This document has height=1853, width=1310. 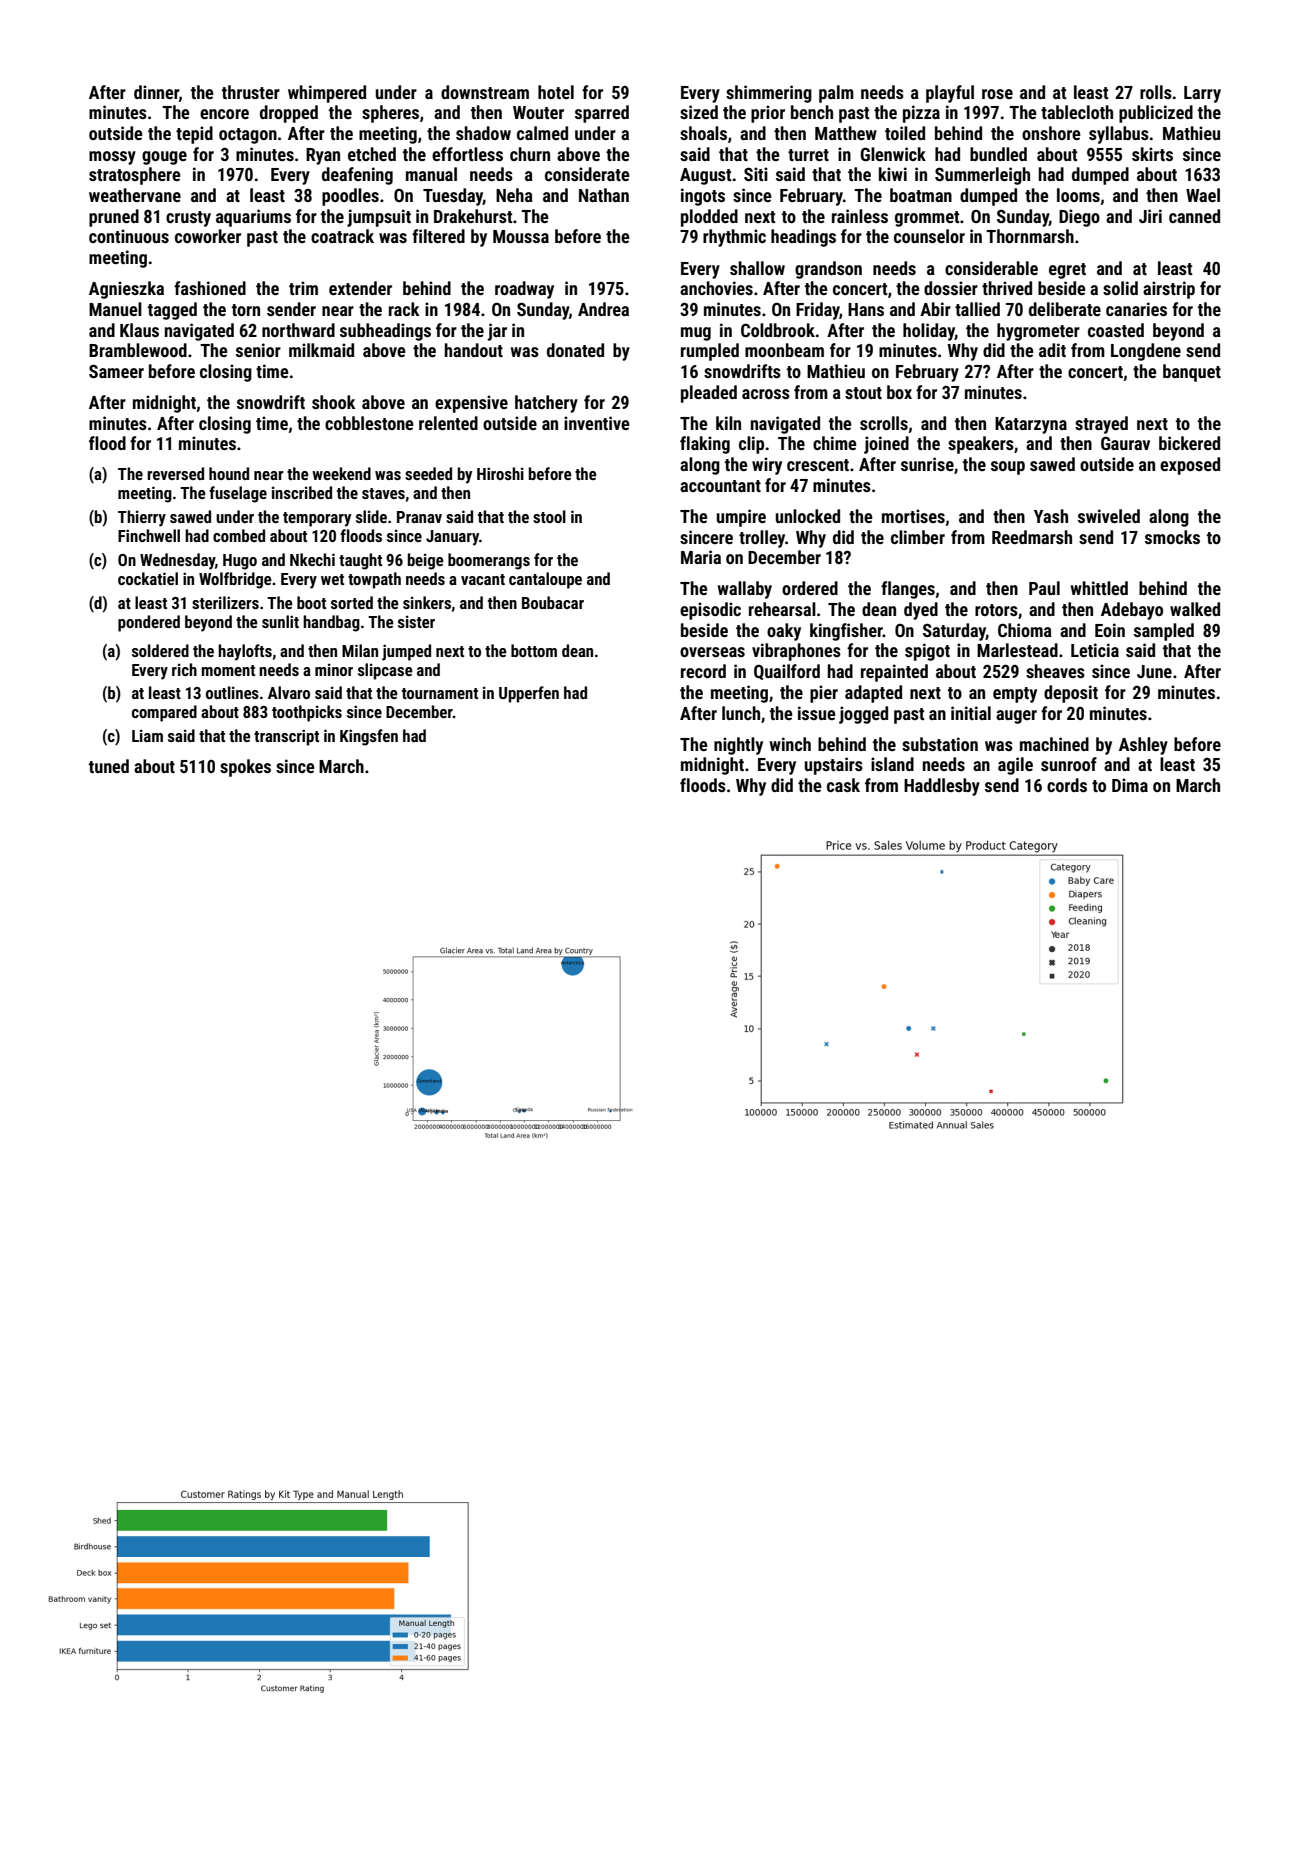 What do you see at coordinates (556, 92) in the document?
I see `hotel` at bounding box center [556, 92].
